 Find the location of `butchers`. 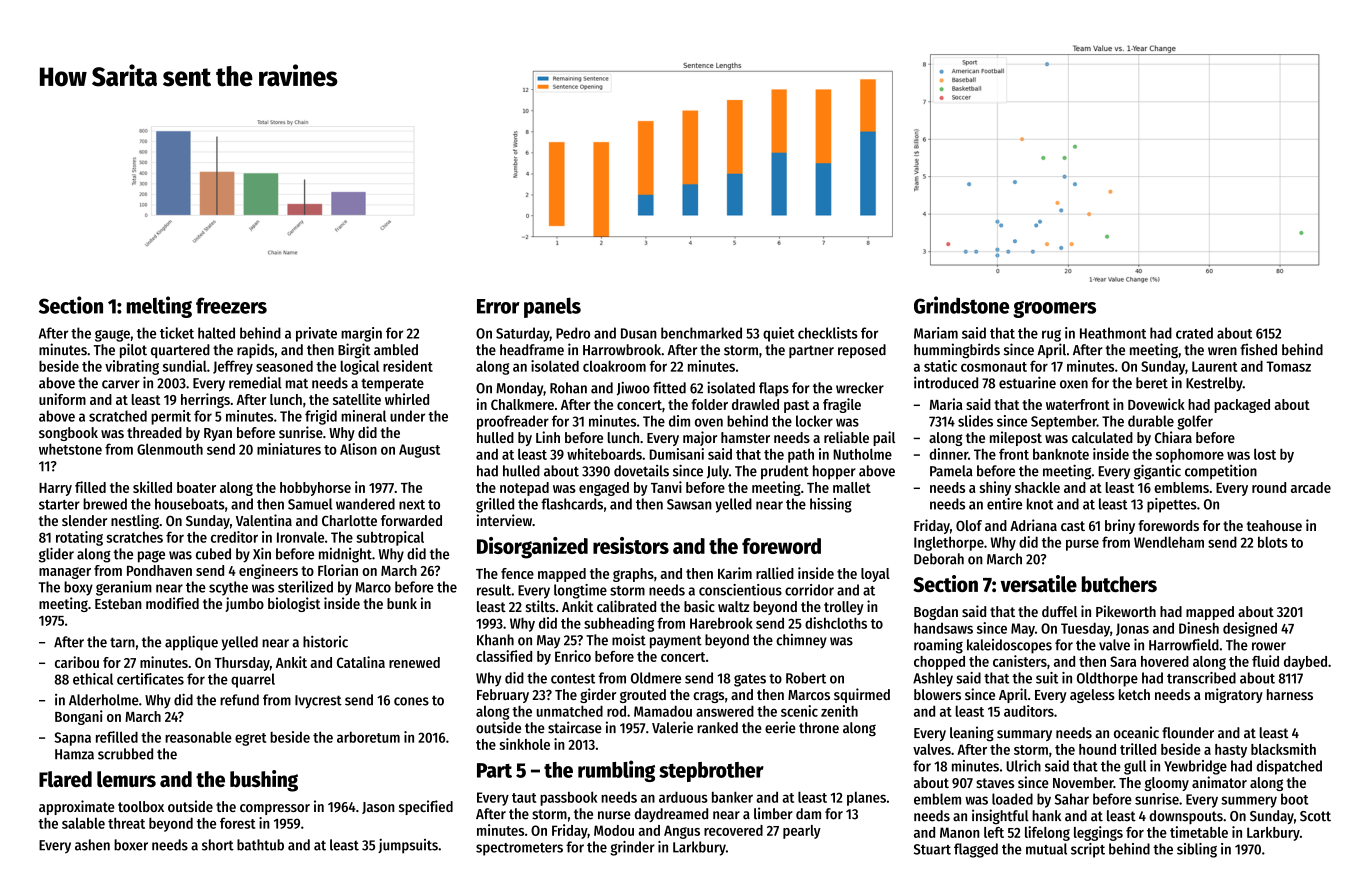

butchers is located at coordinates (1119, 584).
